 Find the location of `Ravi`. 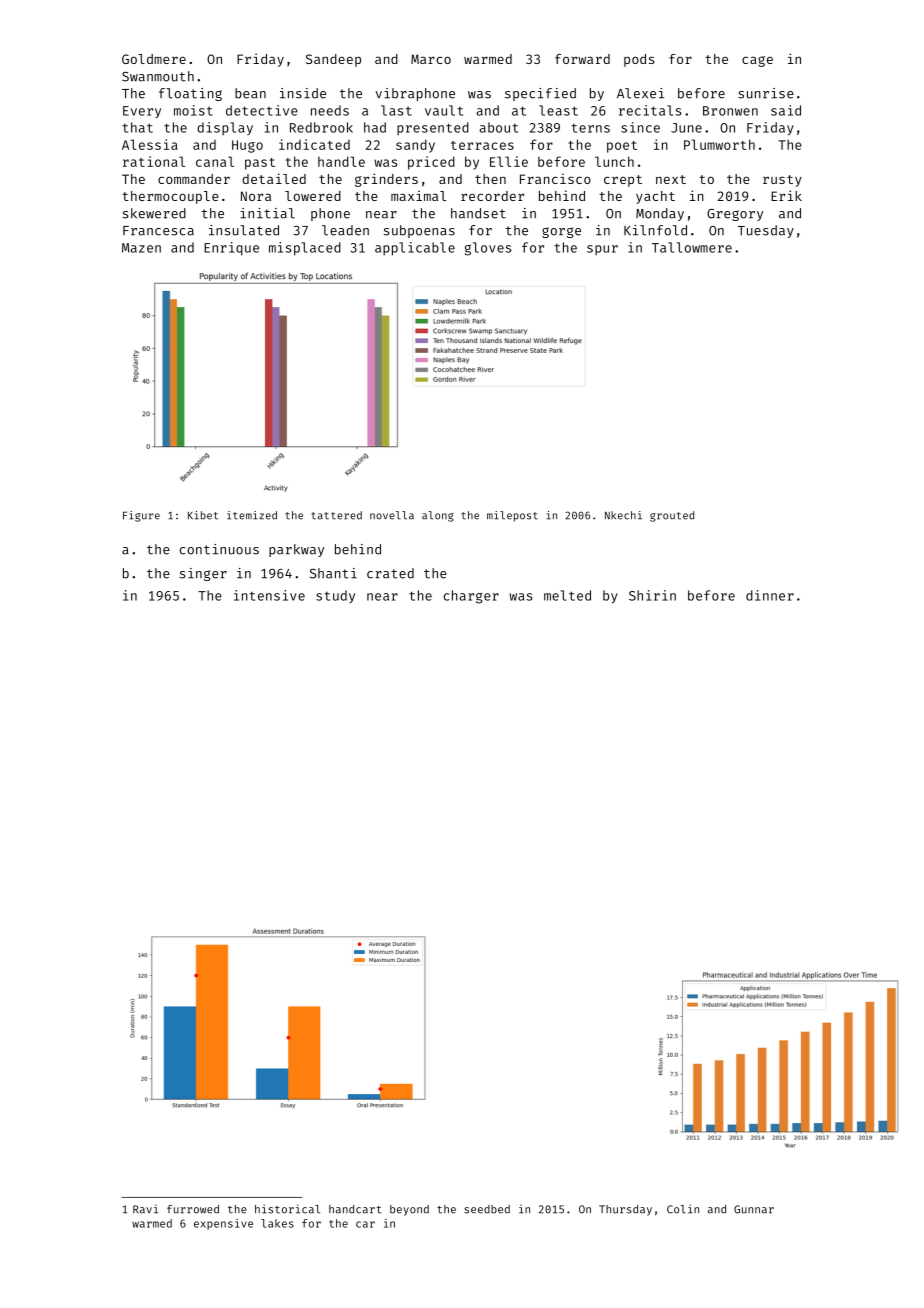

Ravi is located at coordinates (145, 1209).
